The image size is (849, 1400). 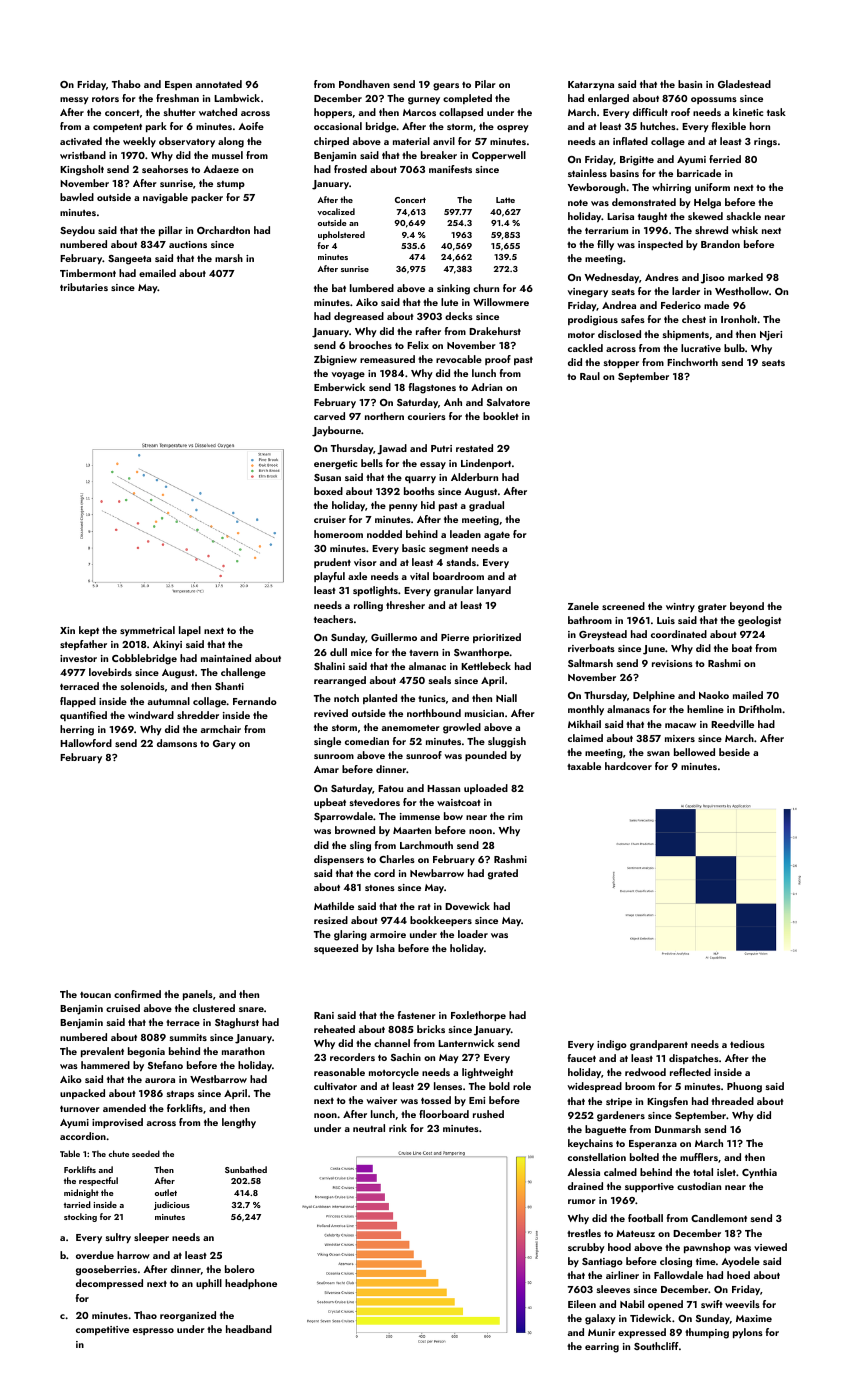 I want to click on Raul, so click(x=590, y=376).
